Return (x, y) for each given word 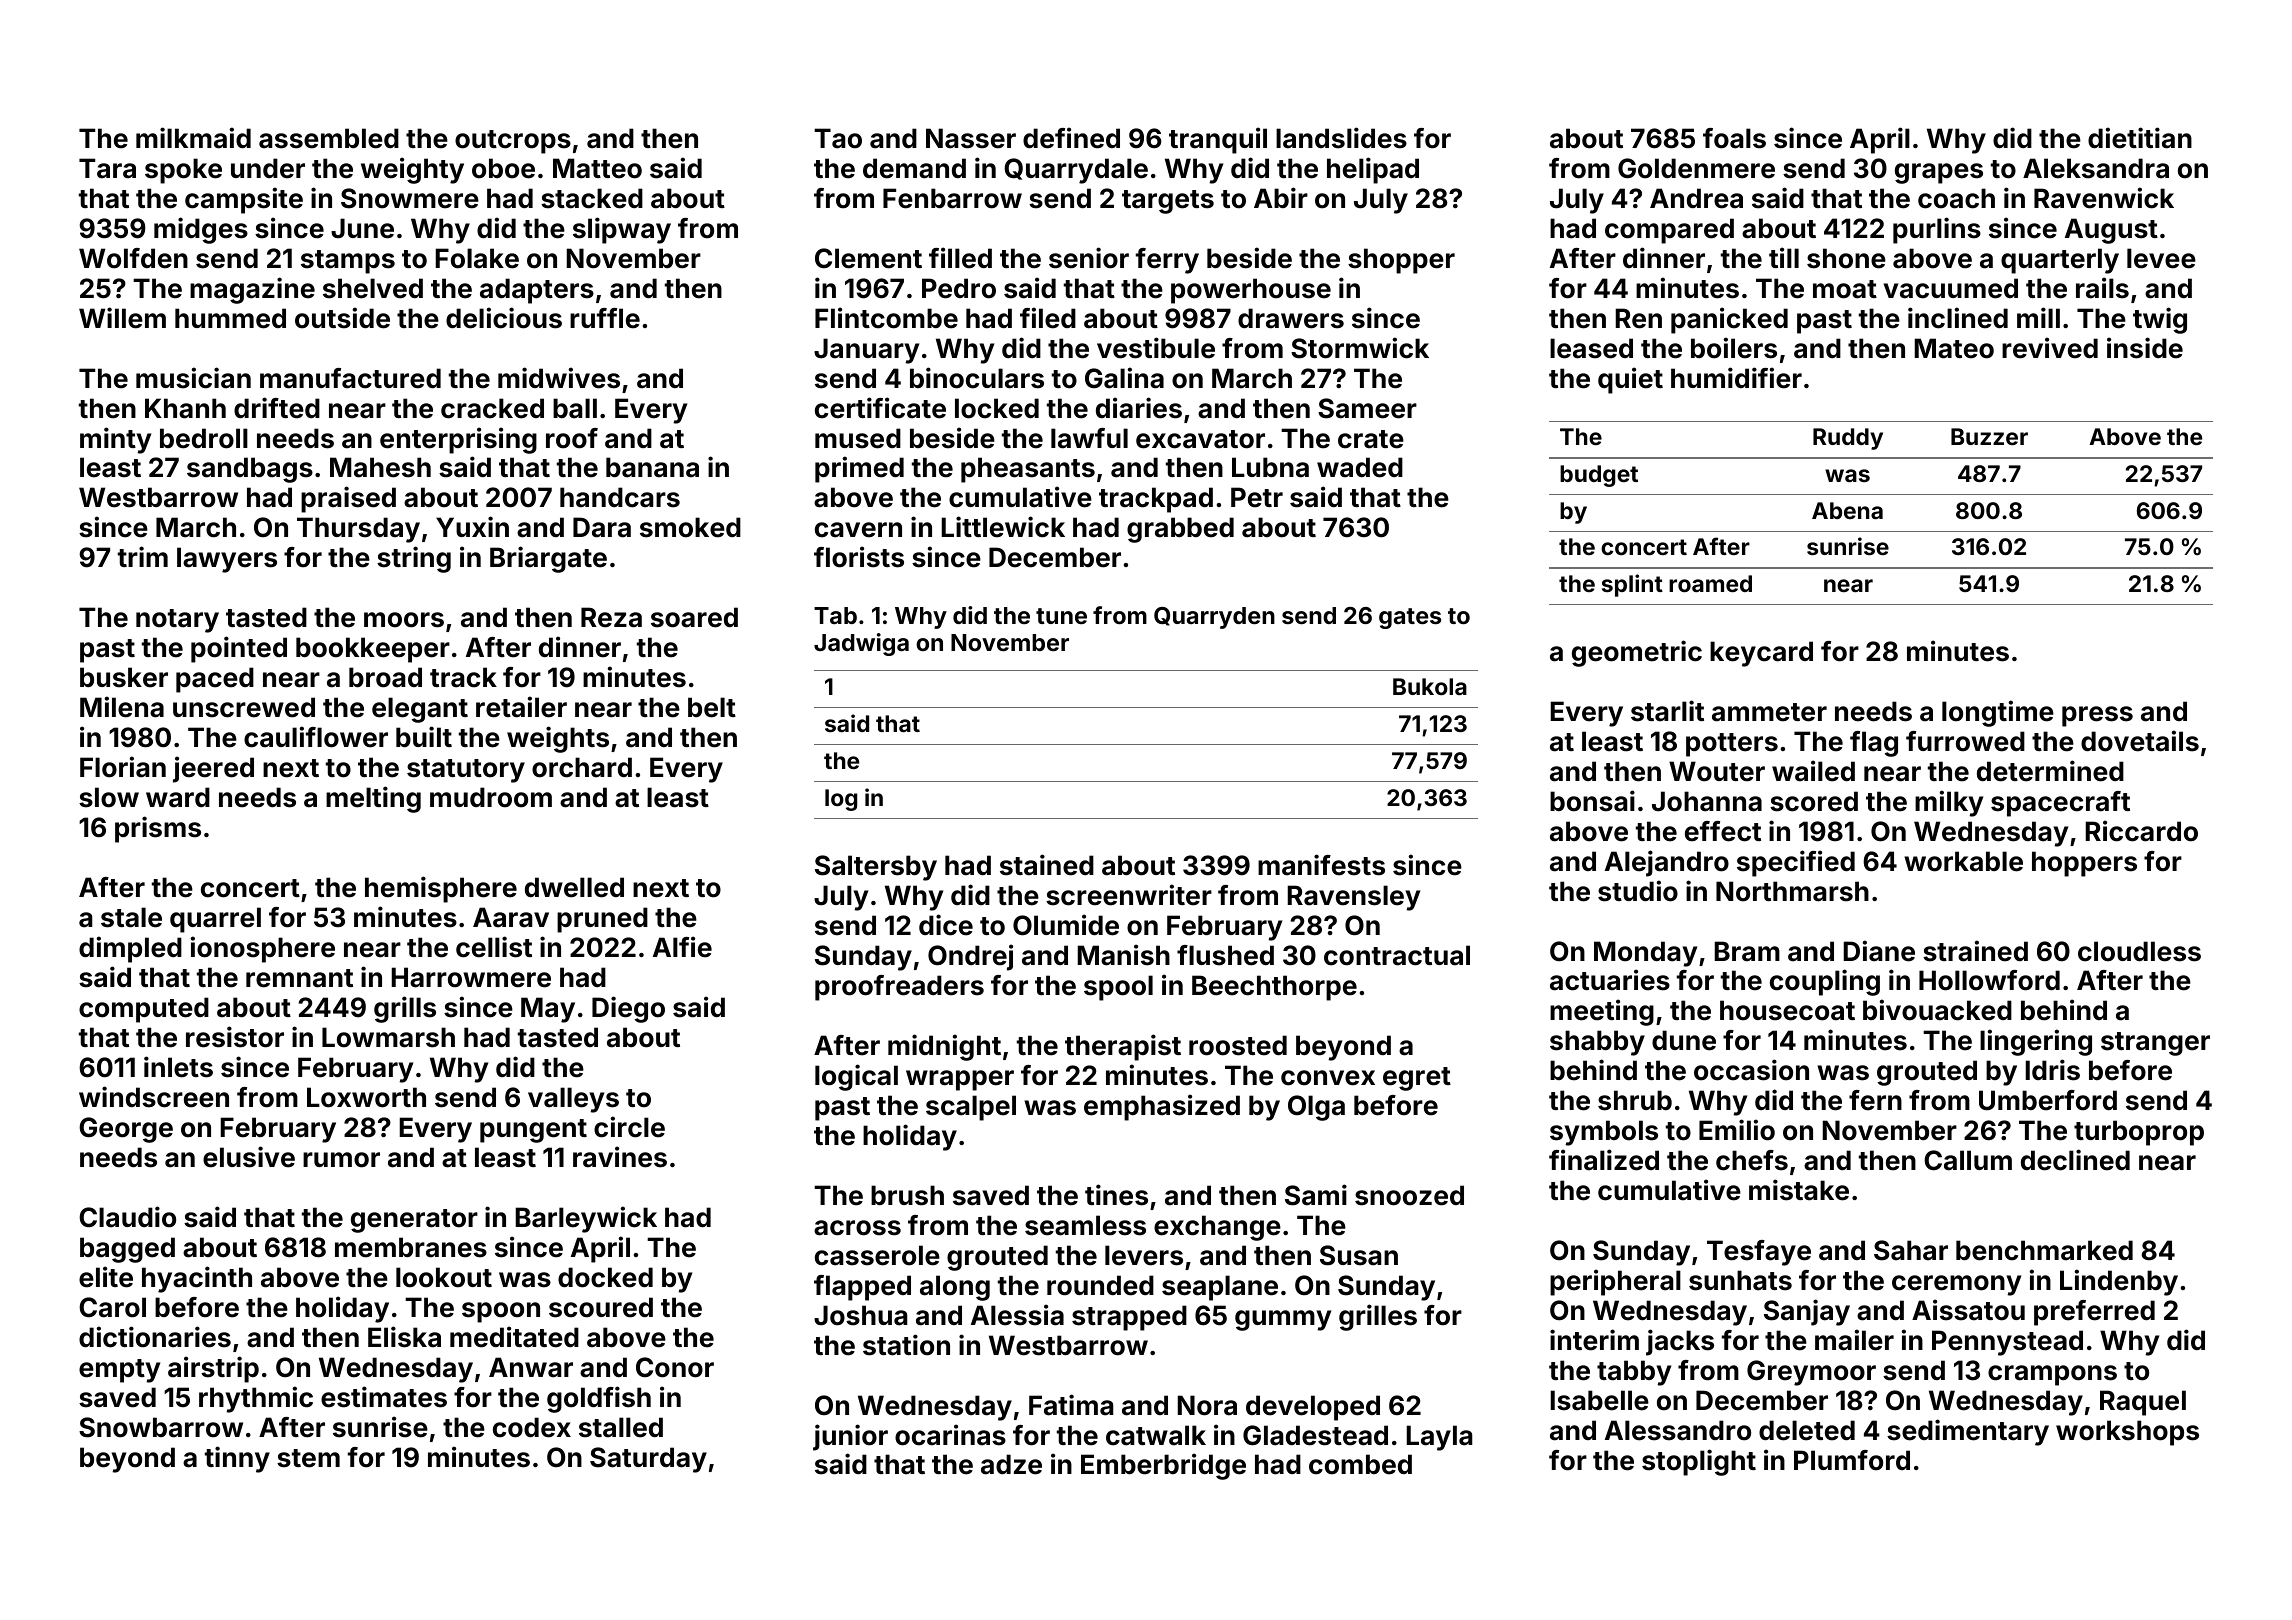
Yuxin (472, 526)
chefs (1752, 1160)
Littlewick (1003, 527)
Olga (1316, 1108)
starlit (1667, 711)
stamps (348, 262)
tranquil (1218, 140)
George (126, 1130)
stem (308, 1458)
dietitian (2140, 138)
